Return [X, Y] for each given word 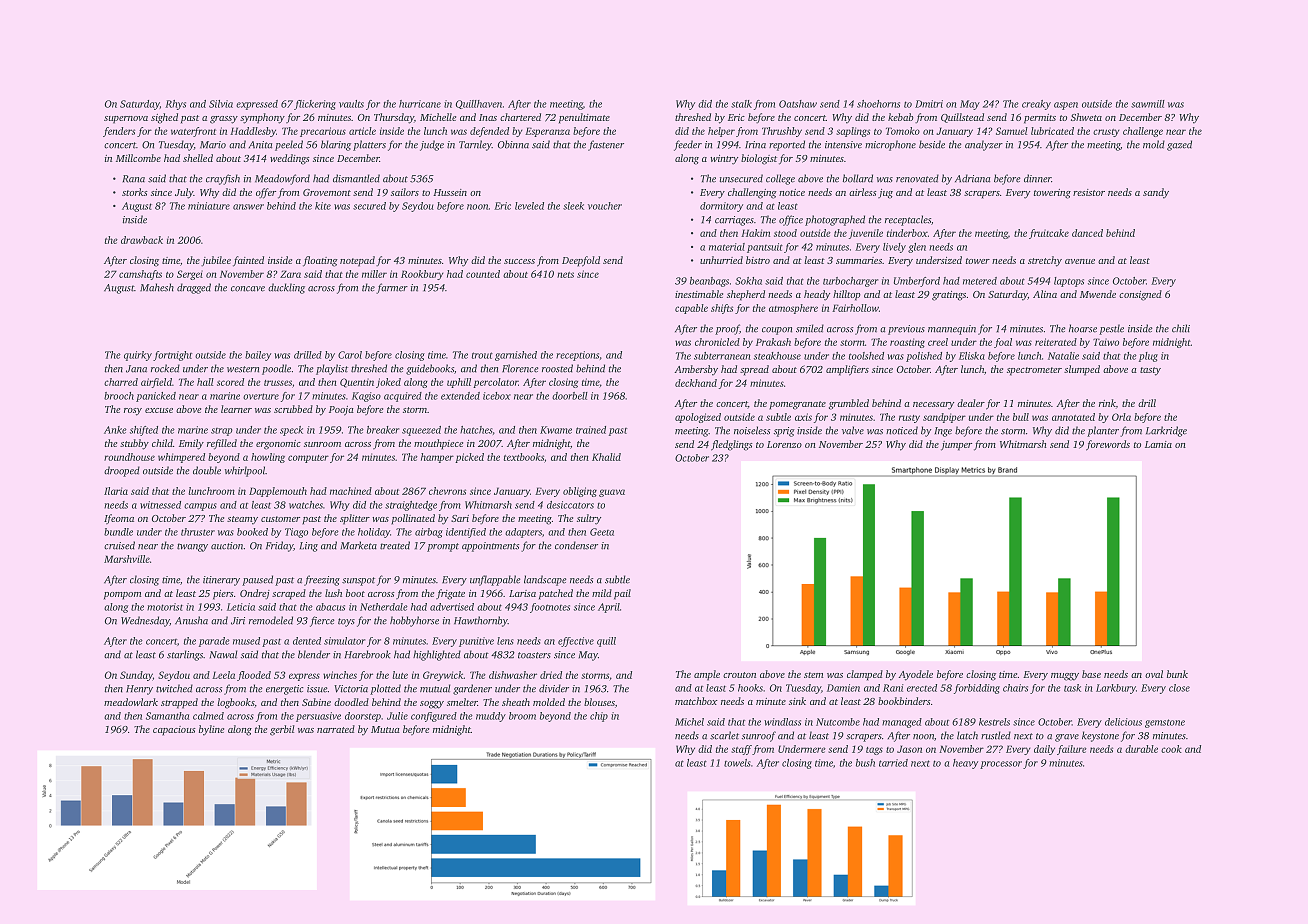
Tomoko [903, 131]
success [519, 261]
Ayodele [915, 675]
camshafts [140, 275]
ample [707, 675]
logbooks [235, 703]
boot [355, 593]
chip [599, 717]
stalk [741, 104]
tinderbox [907, 233]
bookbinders [904, 701]
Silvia [221, 104]
